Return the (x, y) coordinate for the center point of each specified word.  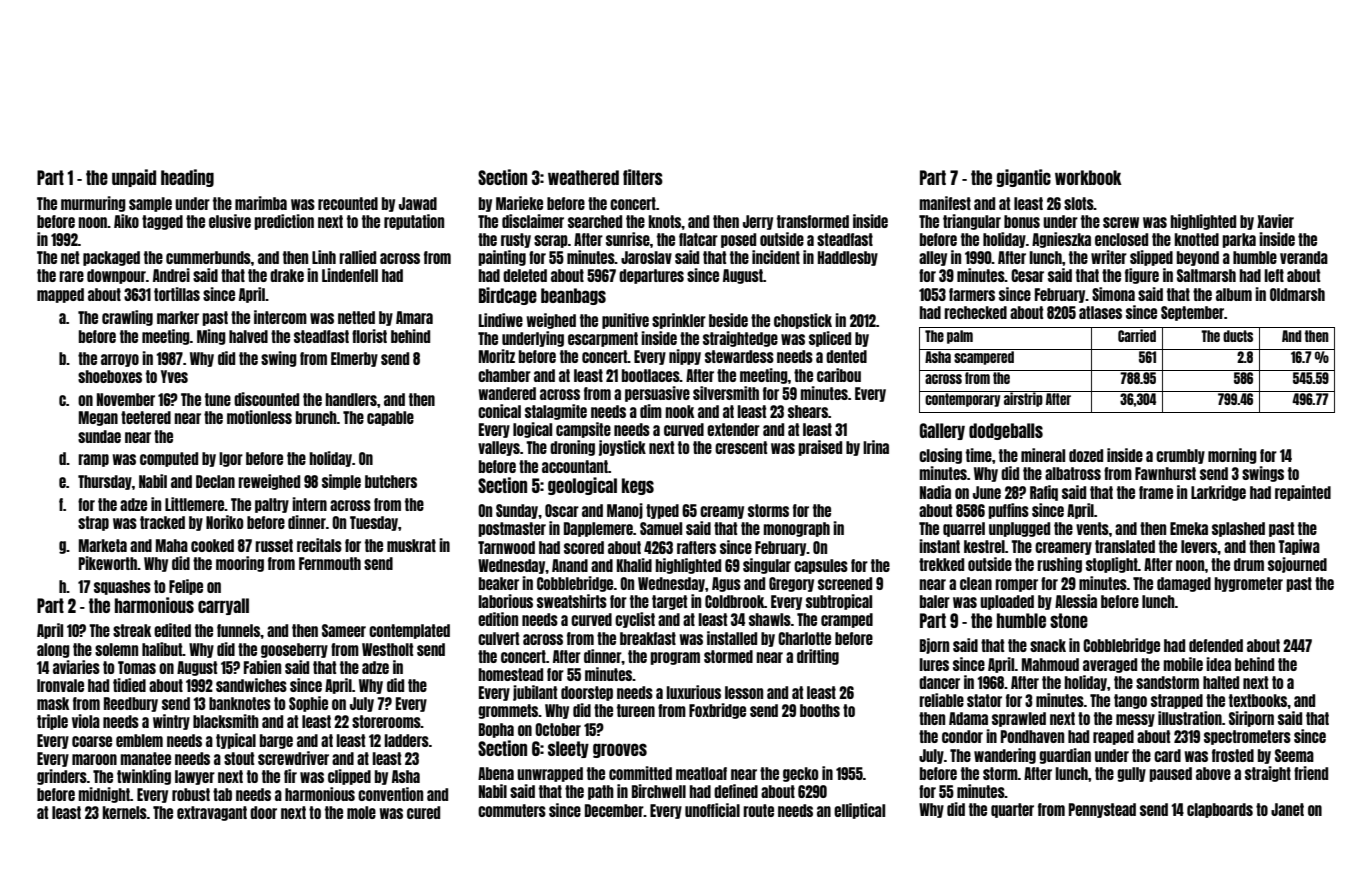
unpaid (134, 178)
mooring (240, 564)
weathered (583, 177)
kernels (124, 812)
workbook (1088, 177)
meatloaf (701, 773)
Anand (570, 565)
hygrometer (1248, 584)
